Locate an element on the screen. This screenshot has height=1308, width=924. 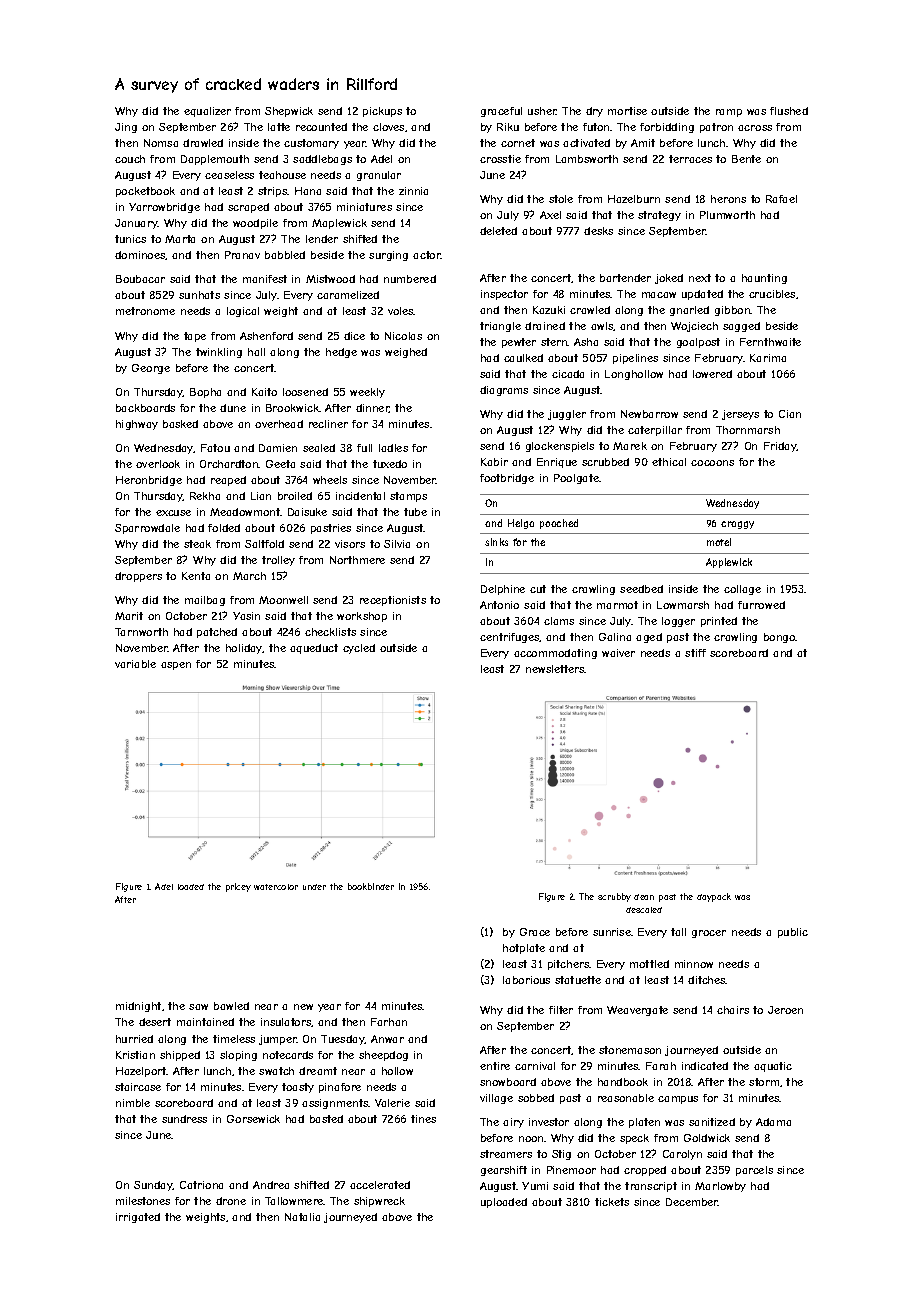
loosened is located at coordinates (305, 392).
